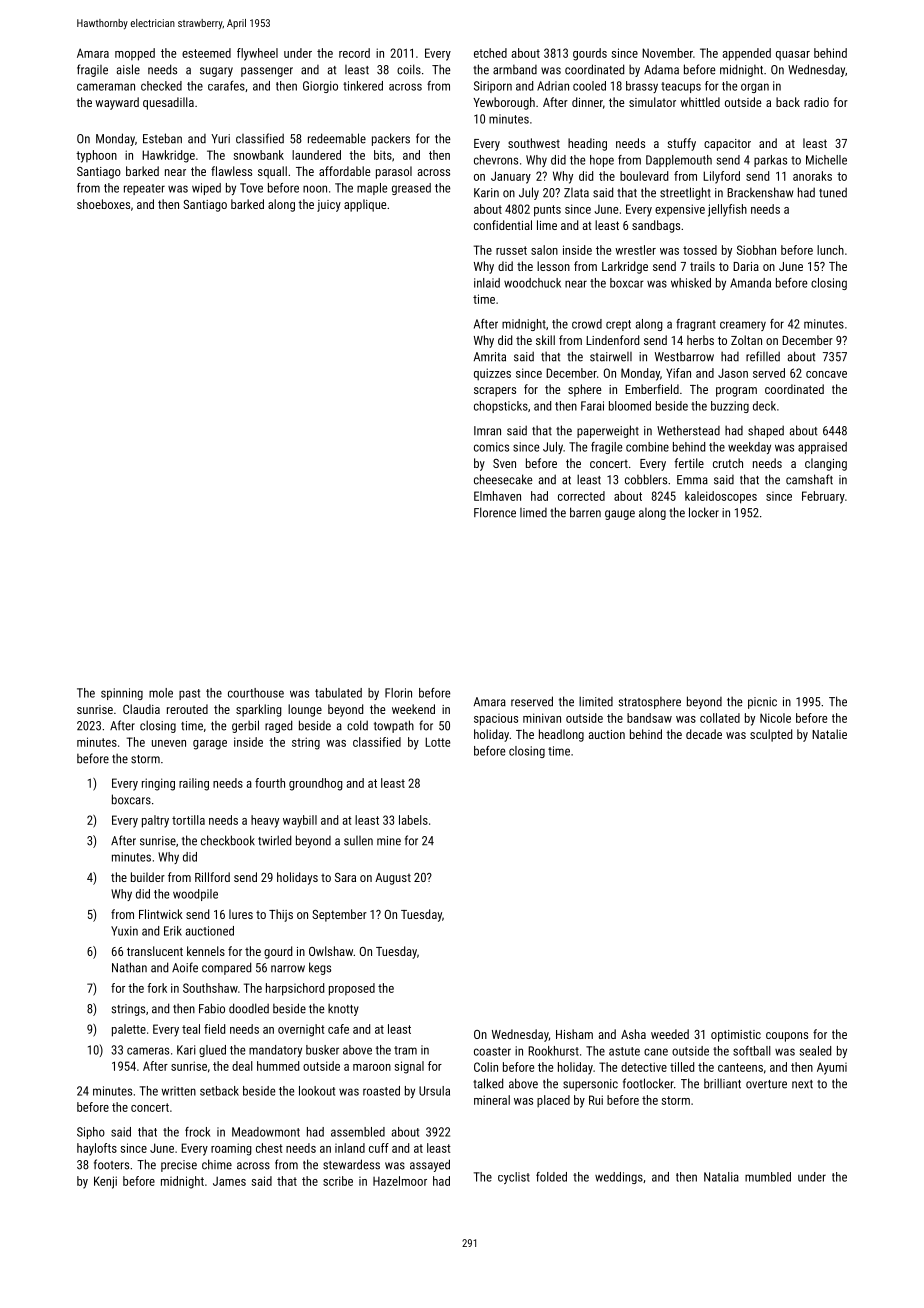 This page has height=1308, width=924. I want to click on Kenji, so click(105, 1182).
